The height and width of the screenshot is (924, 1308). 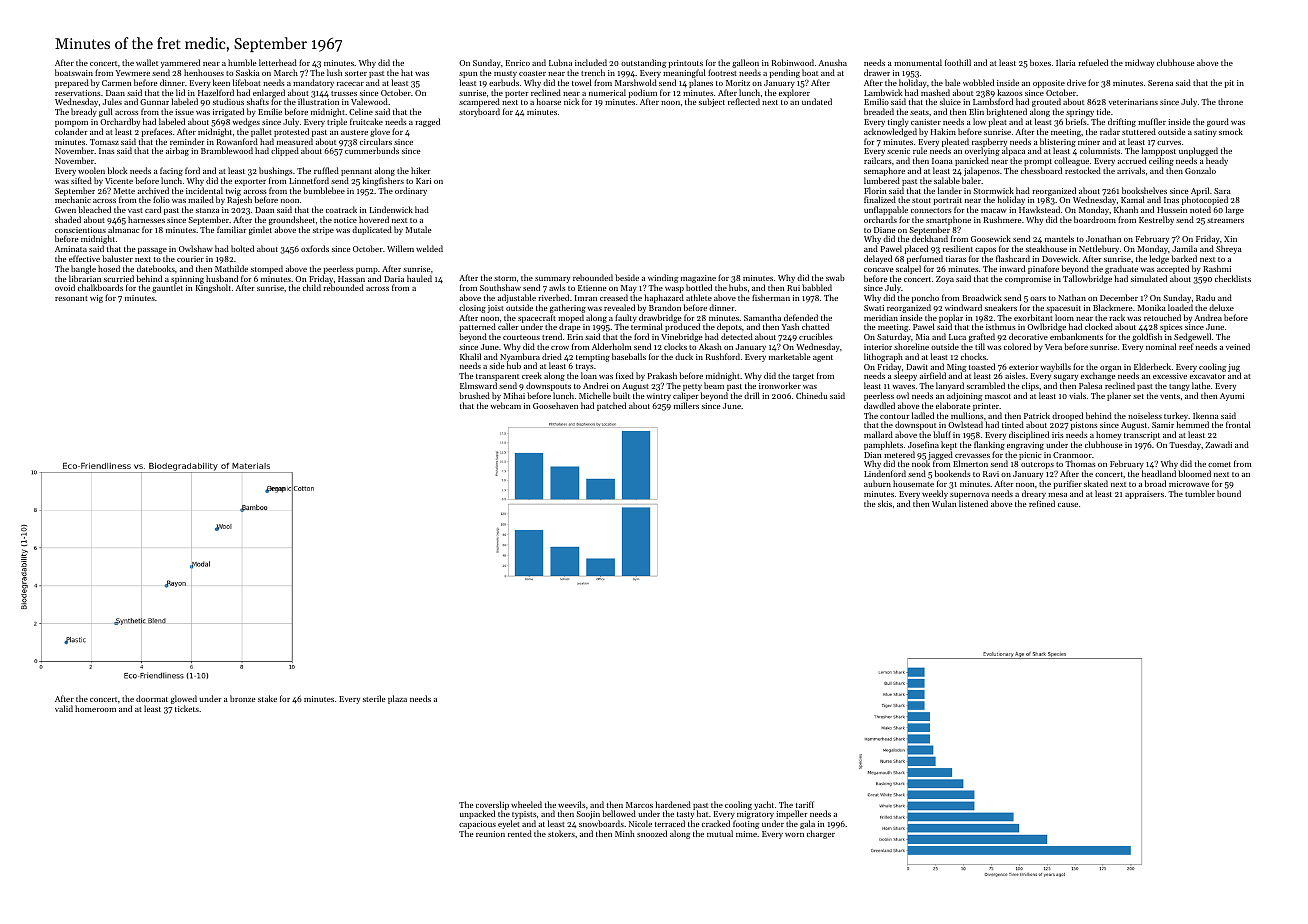 I want to click on storyboard, so click(x=479, y=113).
